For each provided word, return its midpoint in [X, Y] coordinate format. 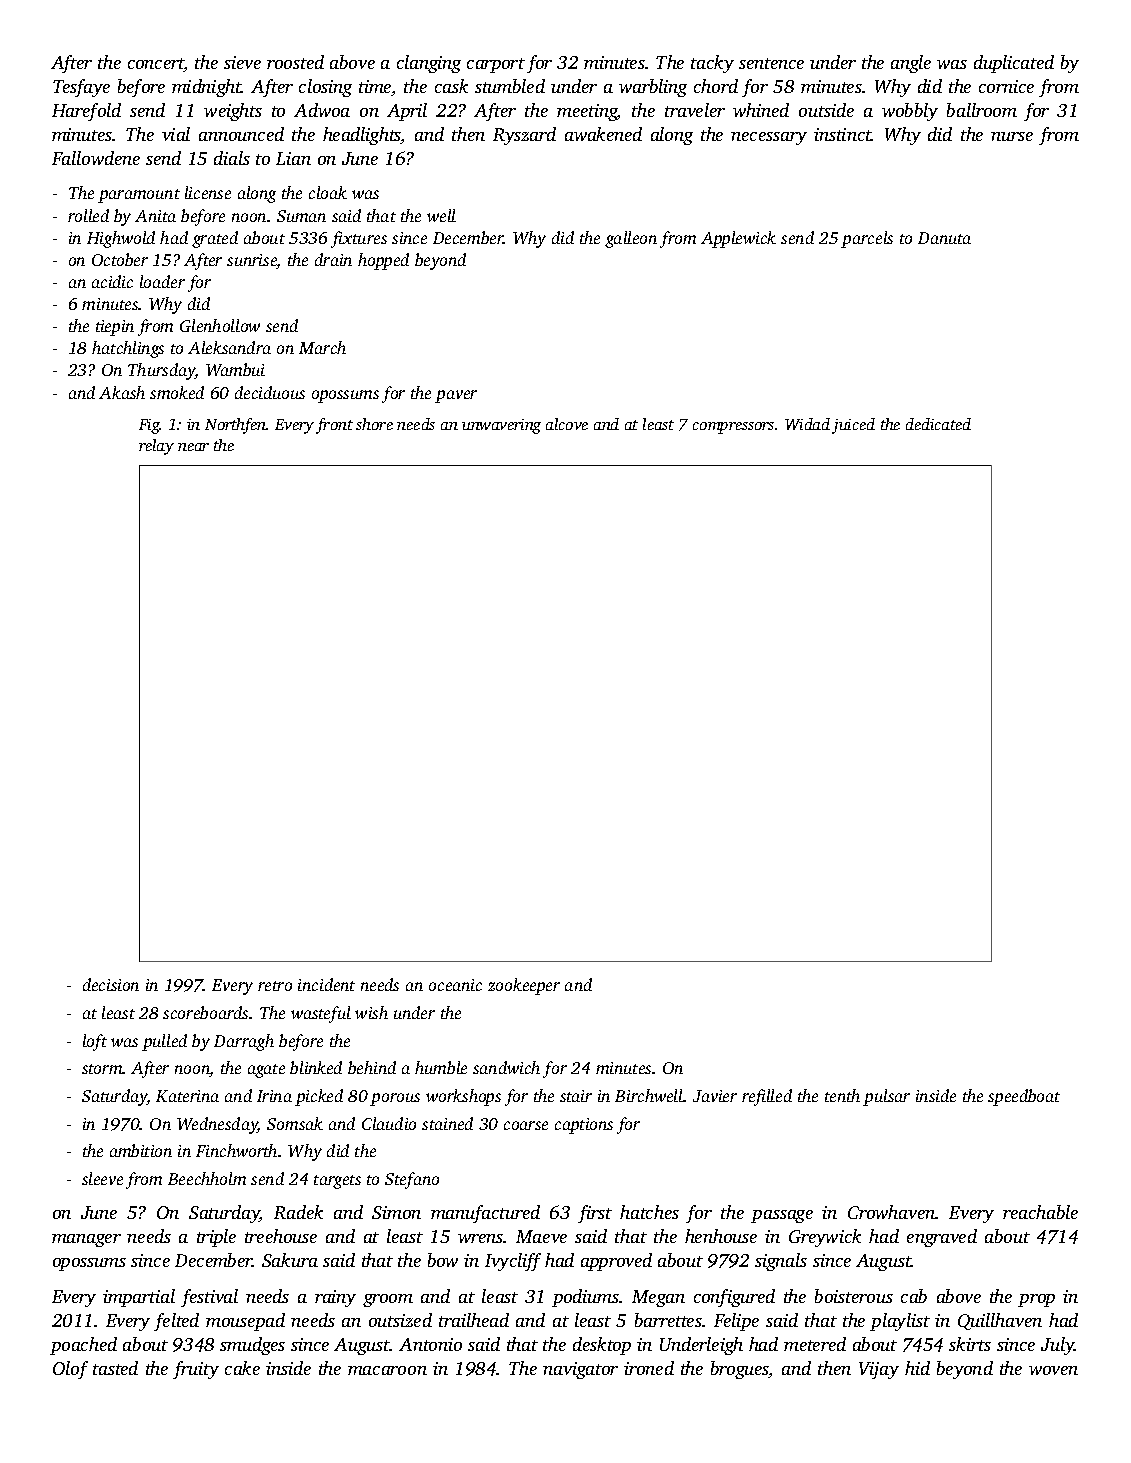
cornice [1006, 86]
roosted [295, 62]
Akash [122, 392]
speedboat [1024, 1097]
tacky [712, 64]
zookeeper [524, 986]
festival [209, 1298]
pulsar [886, 1097]
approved [616, 1262]
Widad [807, 424]
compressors [733, 428]
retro [275, 986]
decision [111, 984]
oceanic [455, 985]
